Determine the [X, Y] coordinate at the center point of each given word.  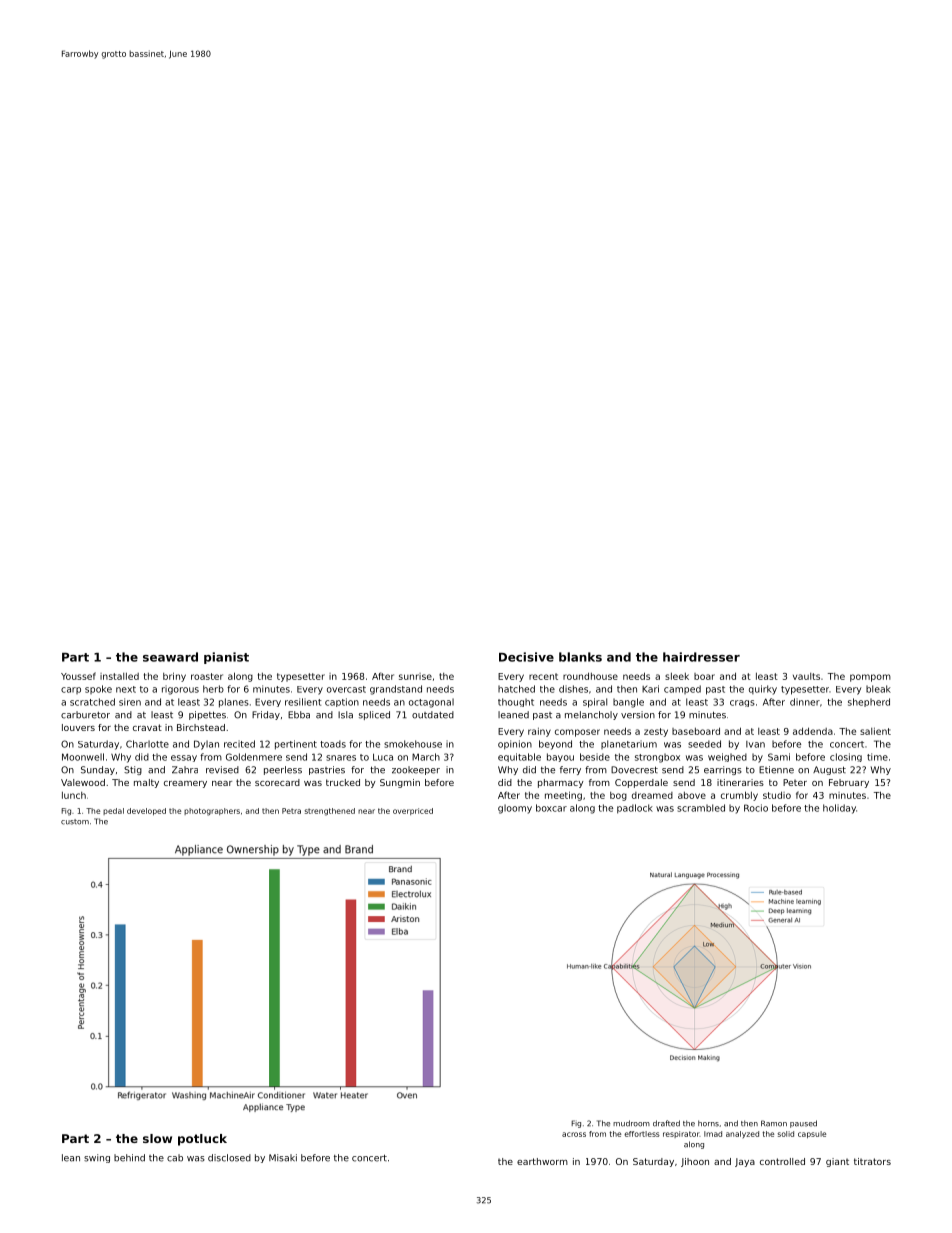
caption [342, 702]
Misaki [283, 1158]
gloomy [515, 809]
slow [157, 1138]
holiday [839, 809]
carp [71, 690]
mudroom [631, 1123]
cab [175, 1158]
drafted [666, 1123]
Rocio [756, 808]
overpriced [413, 811]
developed [146, 811]
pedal [113, 811]
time [877, 757]
